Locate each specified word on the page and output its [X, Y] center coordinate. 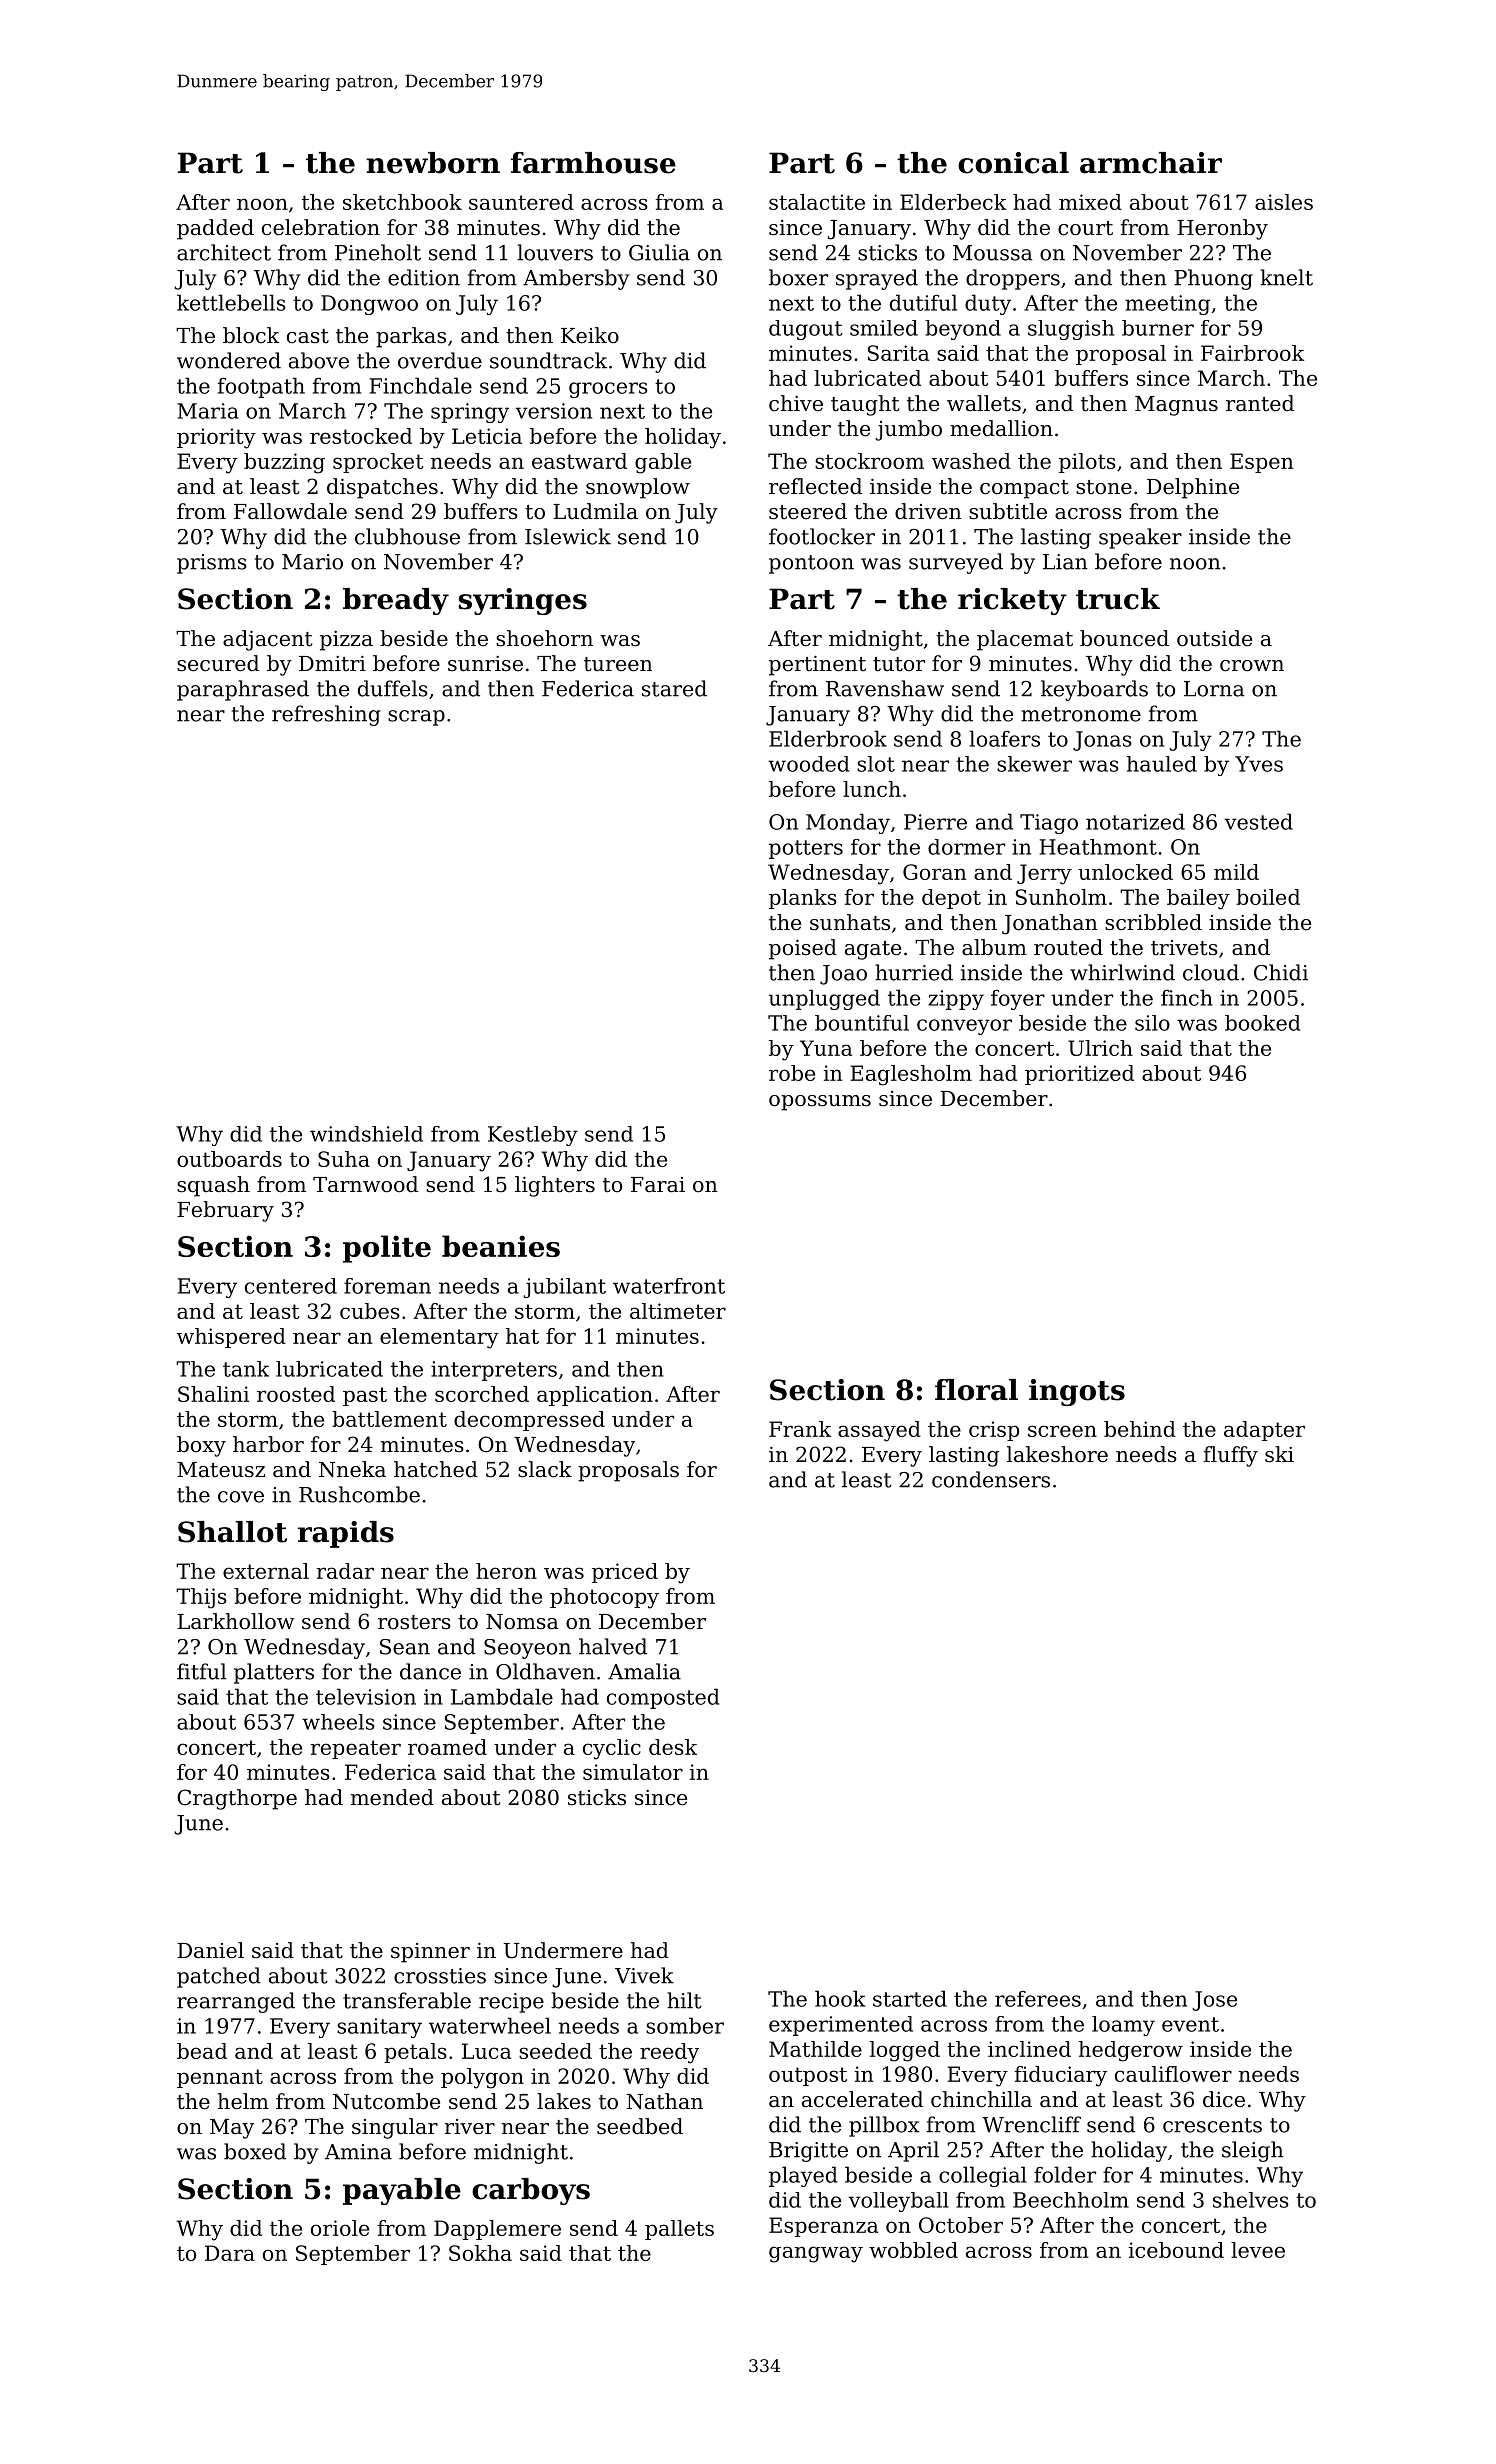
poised [803, 949]
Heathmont [1098, 847]
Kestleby [533, 1136]
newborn [433, 163]
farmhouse [593, 163]
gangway [816, 2254]
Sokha [480, 2253]
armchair [1151, 163]
